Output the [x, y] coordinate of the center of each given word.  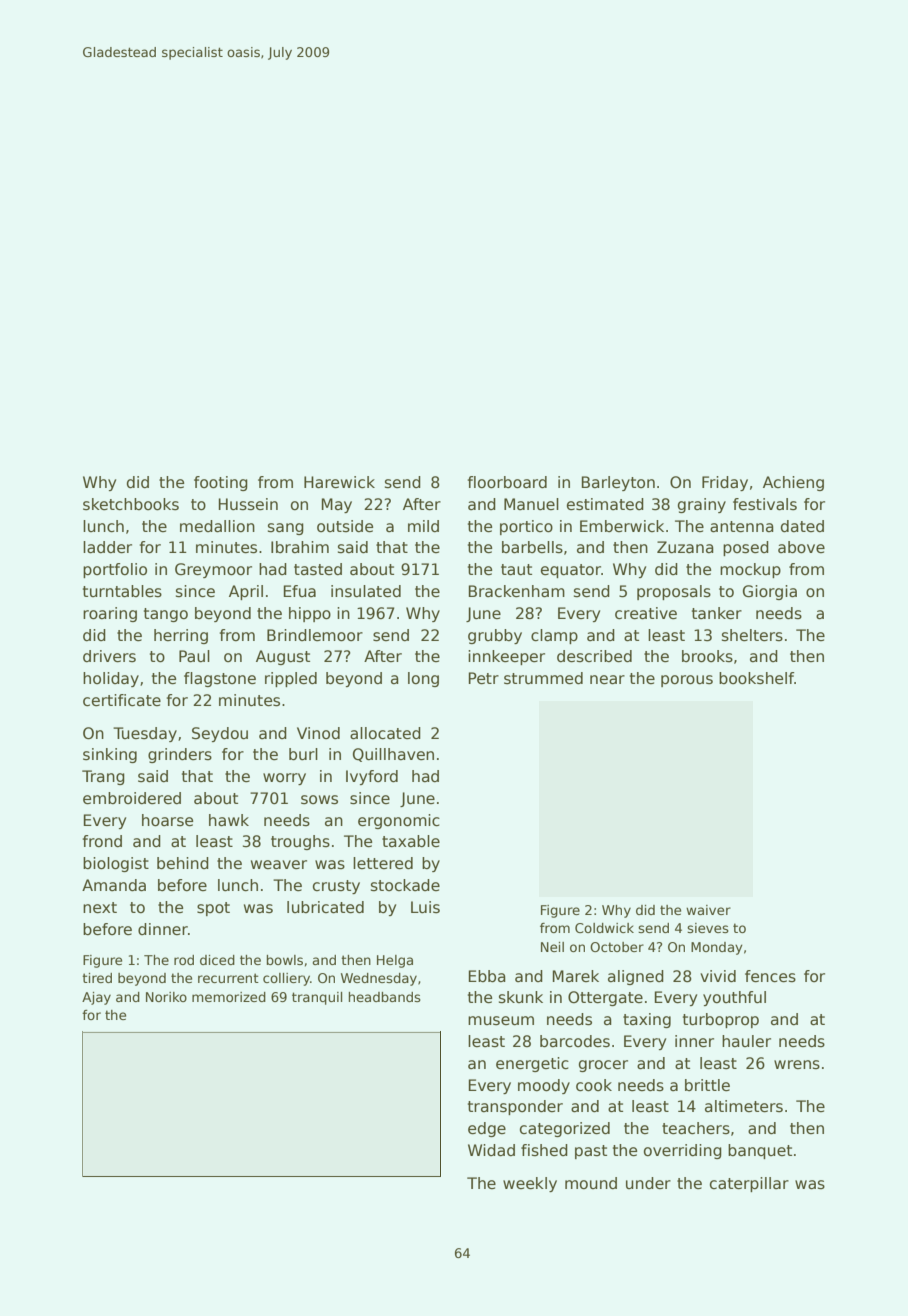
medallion [217, 526]
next [100, 908]
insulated [366, 591]
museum [501, 1021]
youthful [734, 998]
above [801, 547]
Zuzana [685, 547]
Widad [491, 1150]
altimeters [744, 1106]
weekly [530, 1184]
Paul [194, 656]
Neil [552, 947]
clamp [554, 636]
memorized [229, 997]
